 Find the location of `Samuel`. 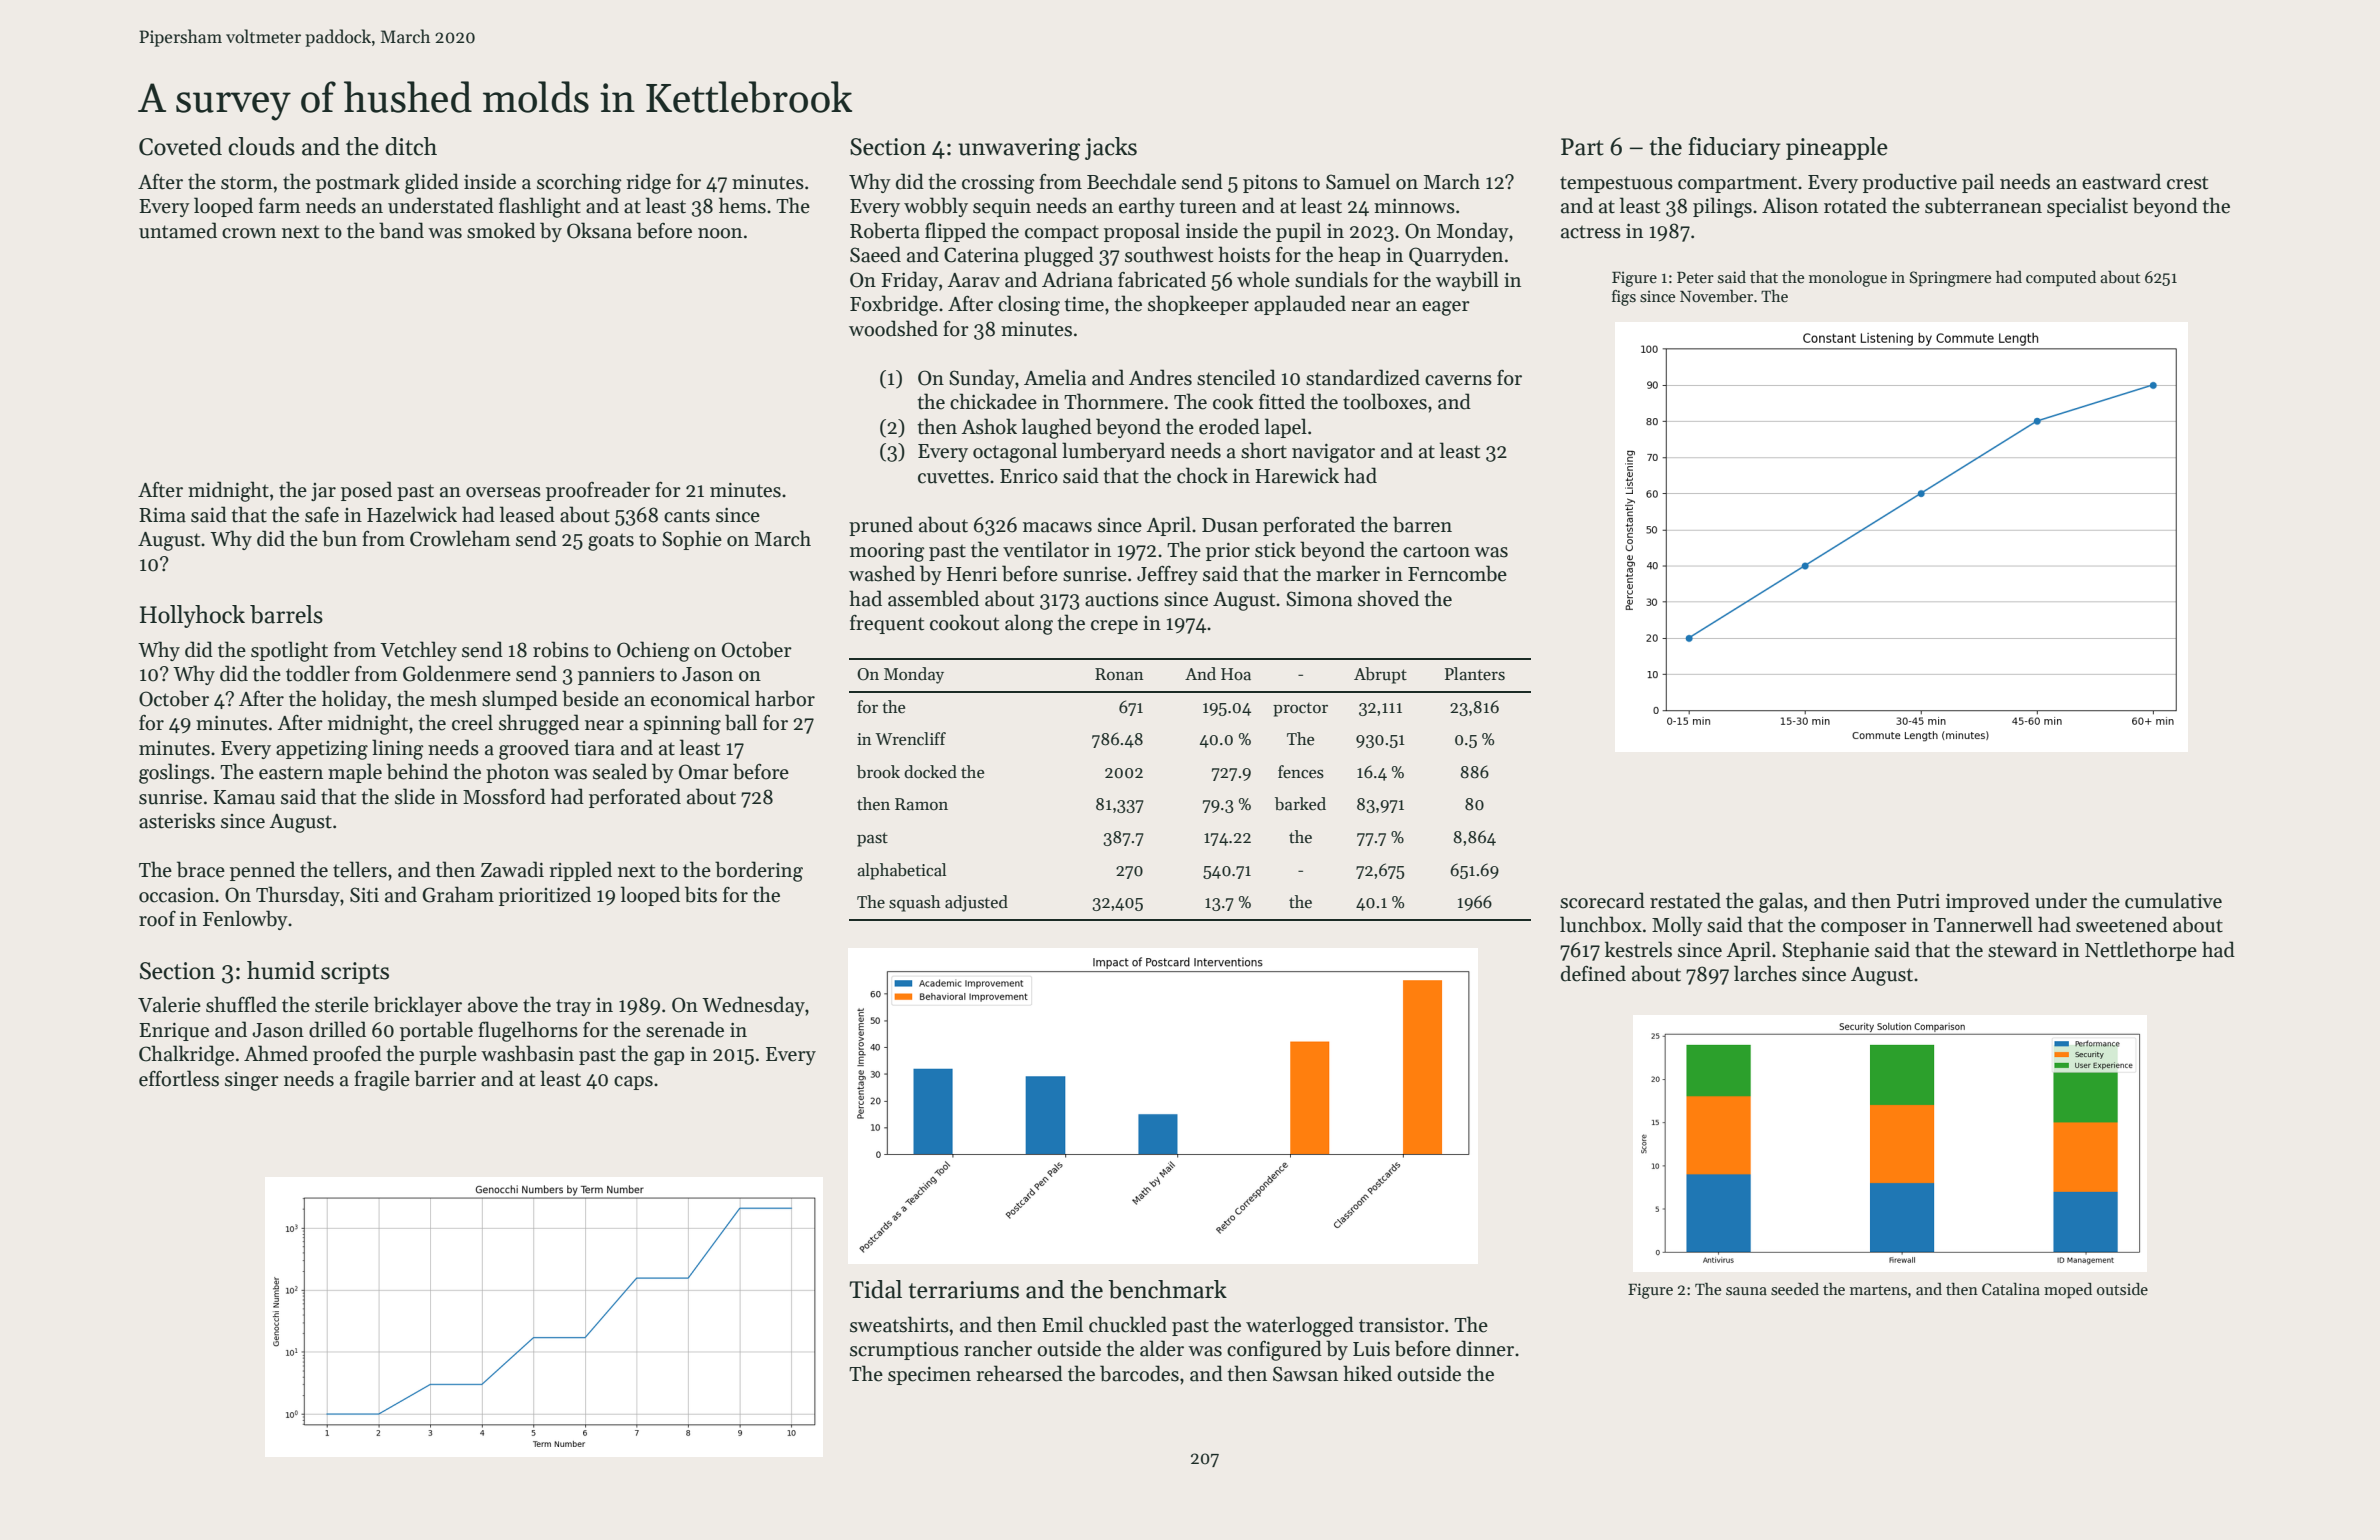

Samuel is located at coordinates (1358, 181).
